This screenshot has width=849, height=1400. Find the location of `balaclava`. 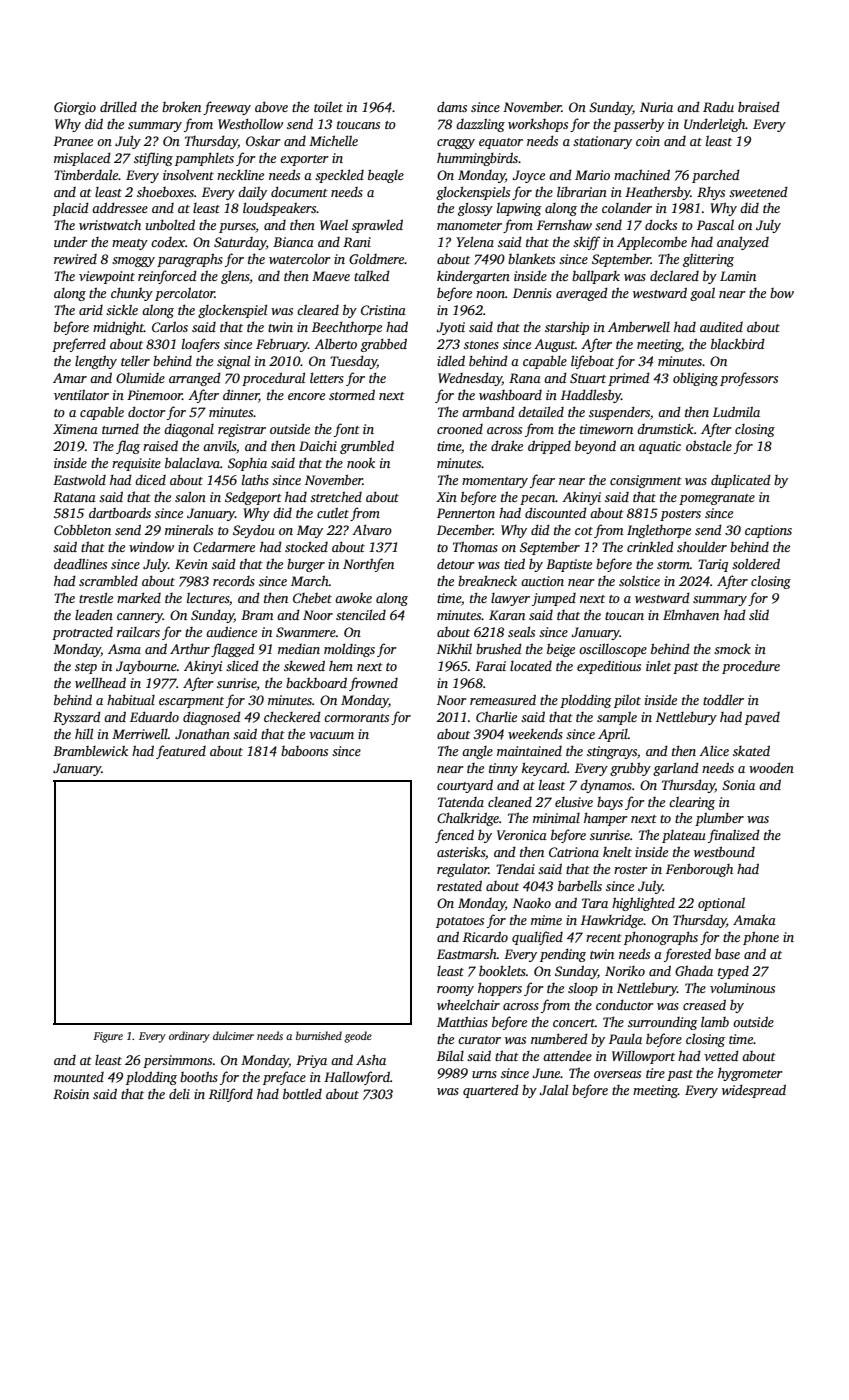

balaclava is located at coordinates (192, 462).
